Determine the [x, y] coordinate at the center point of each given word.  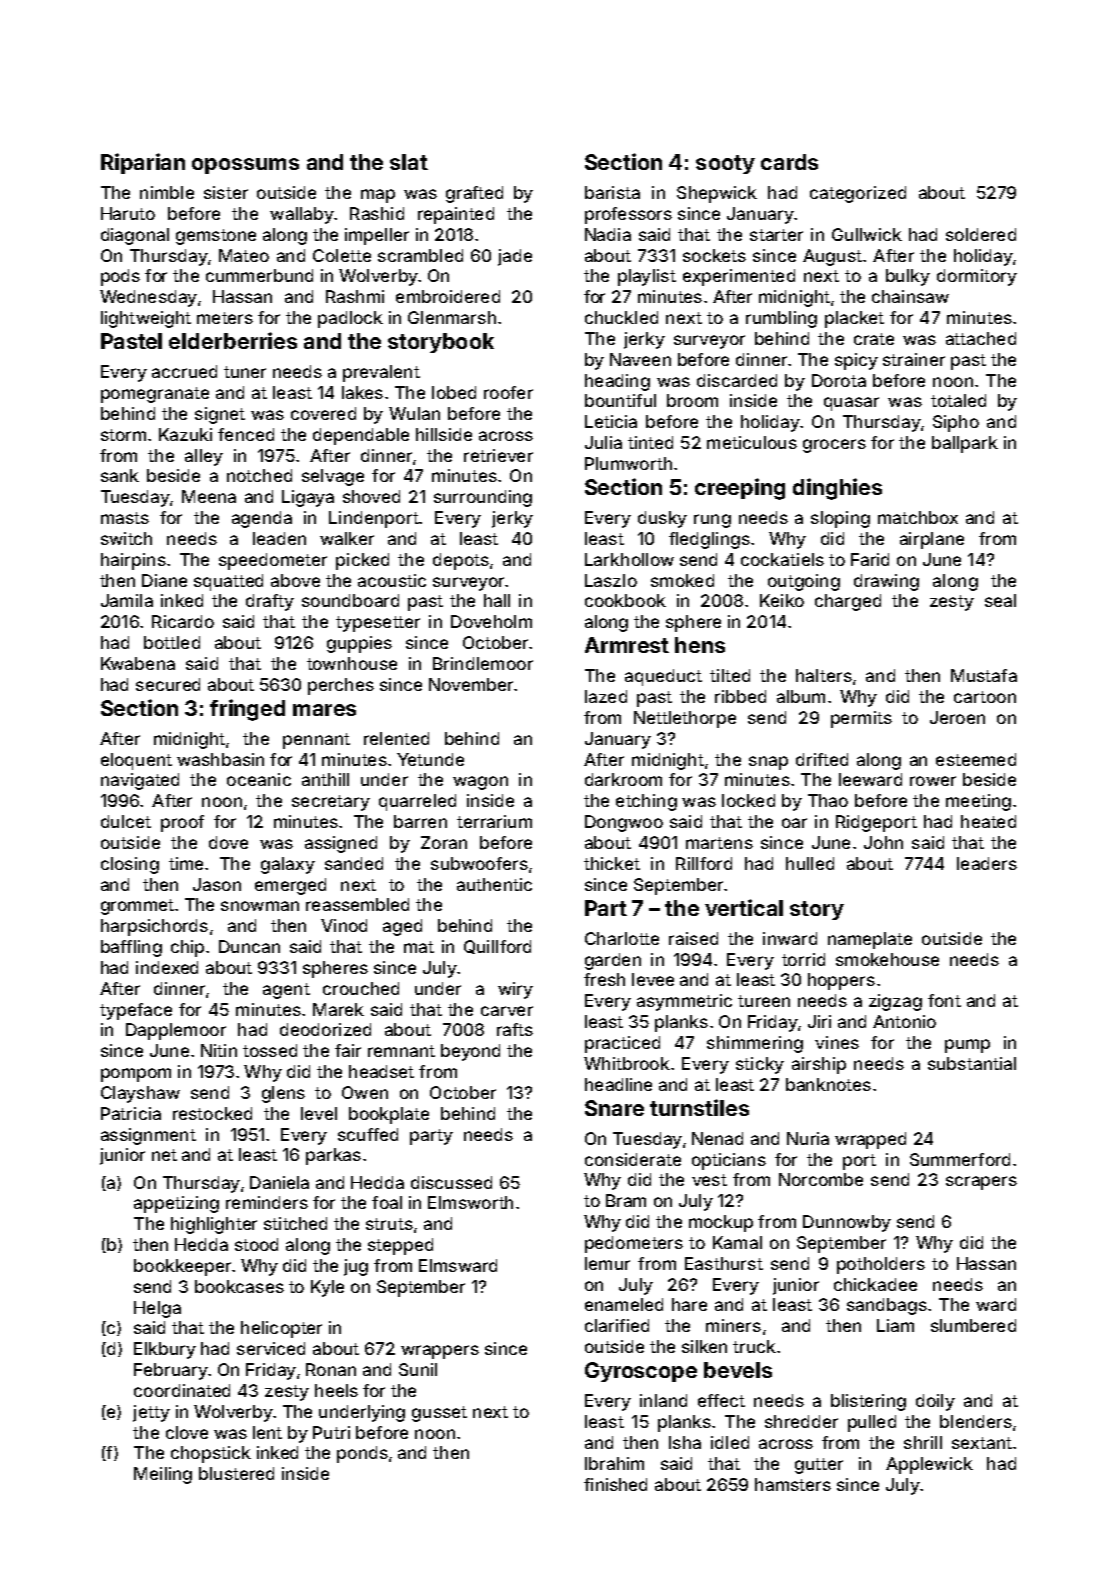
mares [324, 710]
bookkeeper [182, 1267]
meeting [978, 802]
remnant [401, 1051]
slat [409, 162]
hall [497, 600]
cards [789, 162]
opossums [245, 166]
